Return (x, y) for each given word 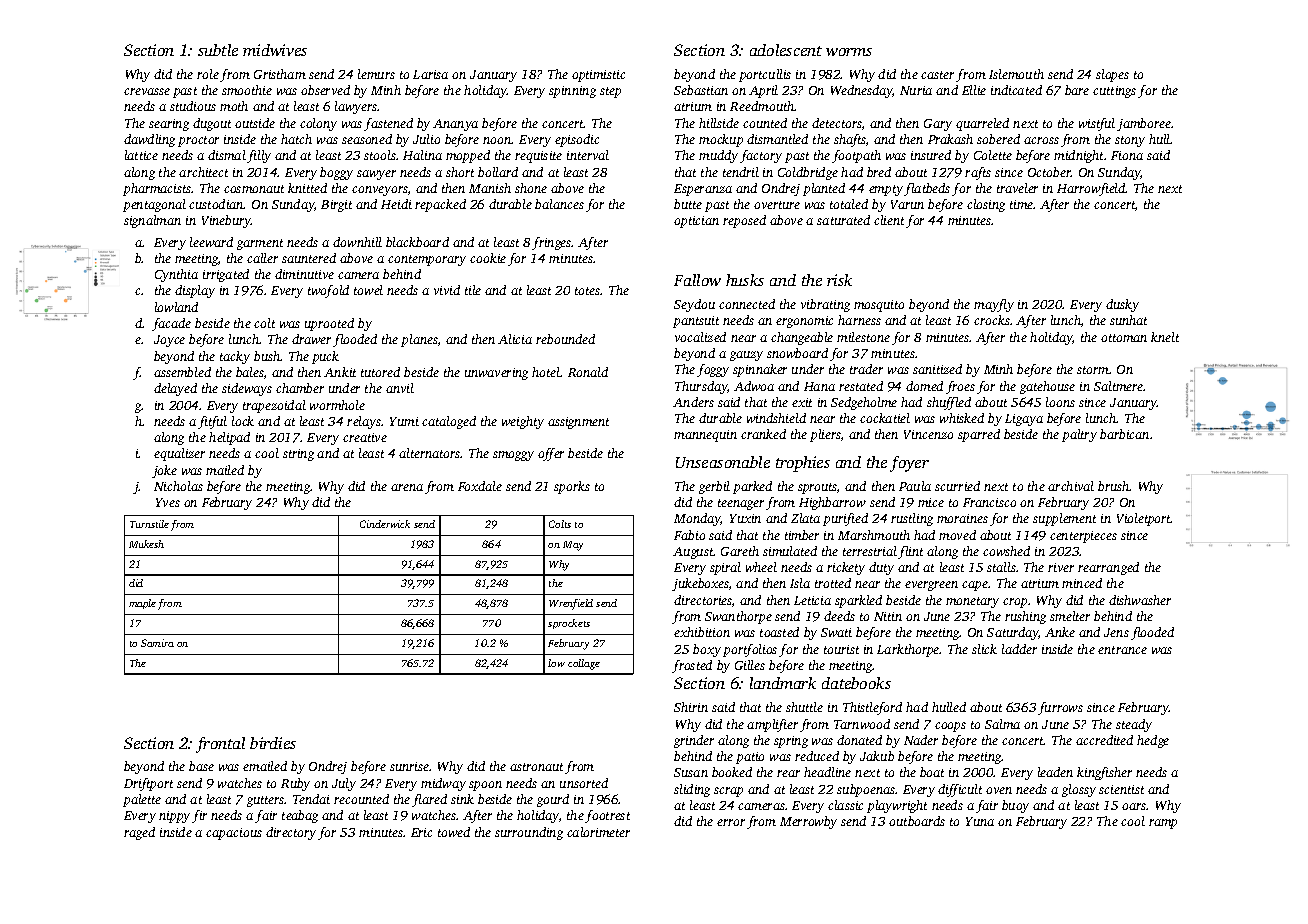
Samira (157, 643)
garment (260, 244)
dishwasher (1140, 600)
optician (696, 222)
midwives (275, 50)
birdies (273, 743)
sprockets (569, 624)
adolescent (786, 50)
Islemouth (1016, 74)
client (889, 220)
